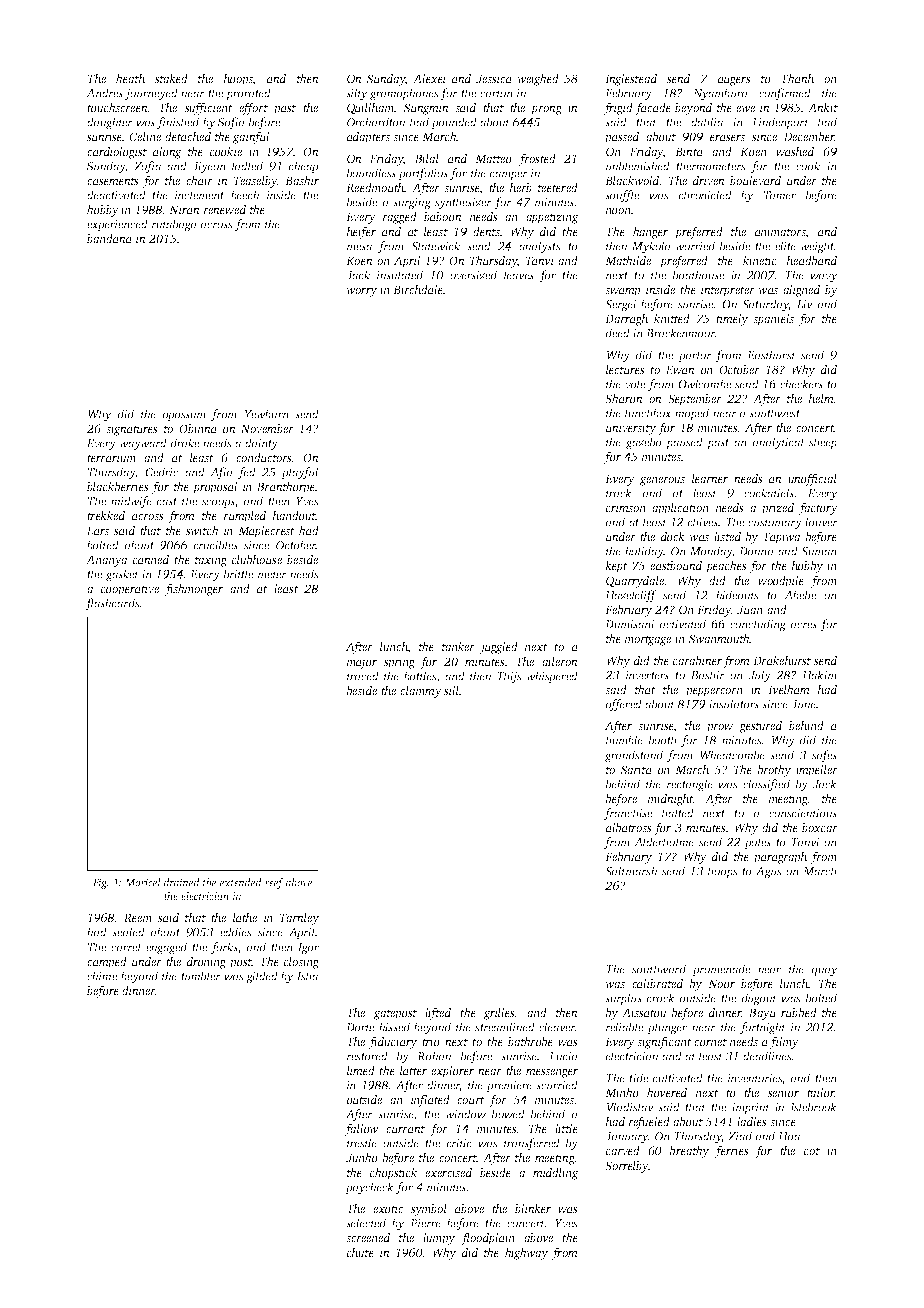 This image has height=1308, width=924. What do you see at coordinates (509, 1086) in the image?
I see `premiere` at bounding box center [509, 1086].
